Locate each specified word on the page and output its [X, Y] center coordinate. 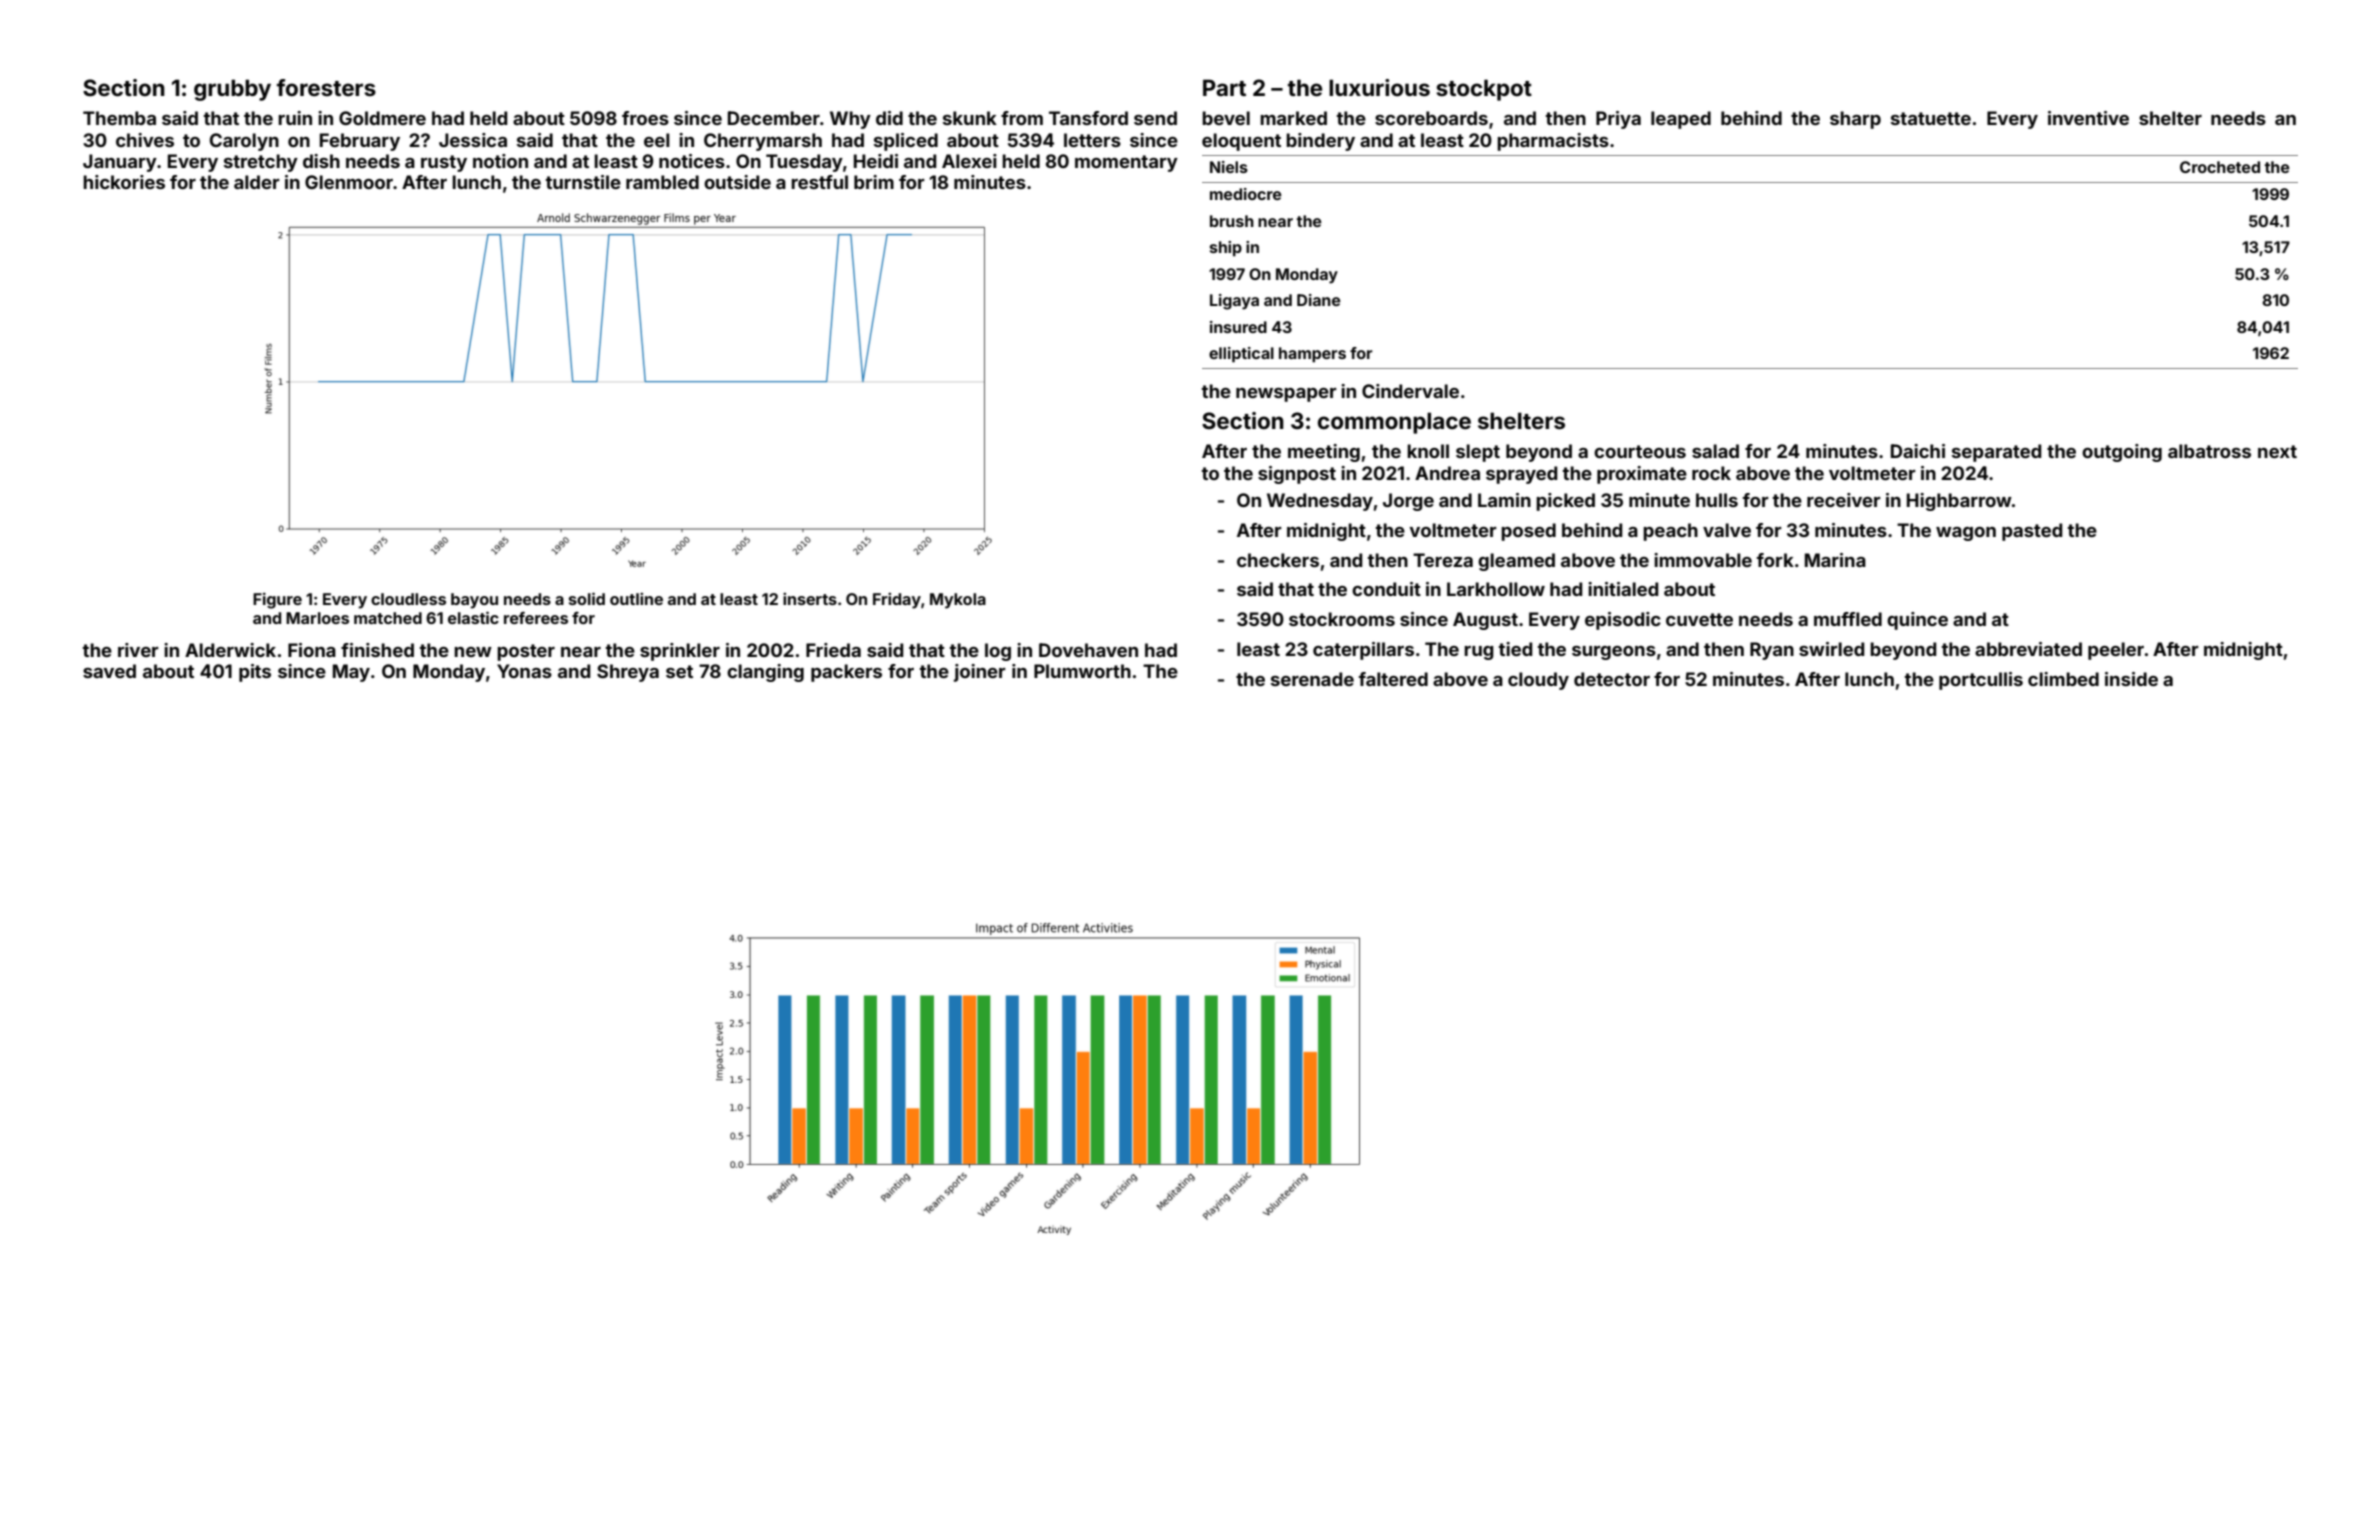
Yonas [524, 671]
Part [1224, 87]
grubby [232, 90]
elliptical [1241, 355]
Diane [1319, 300]
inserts [810, 598]
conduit [1386, 589]
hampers [1312, 355]
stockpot [1484, 90]
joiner [980, 673]
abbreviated [2028, 649]
